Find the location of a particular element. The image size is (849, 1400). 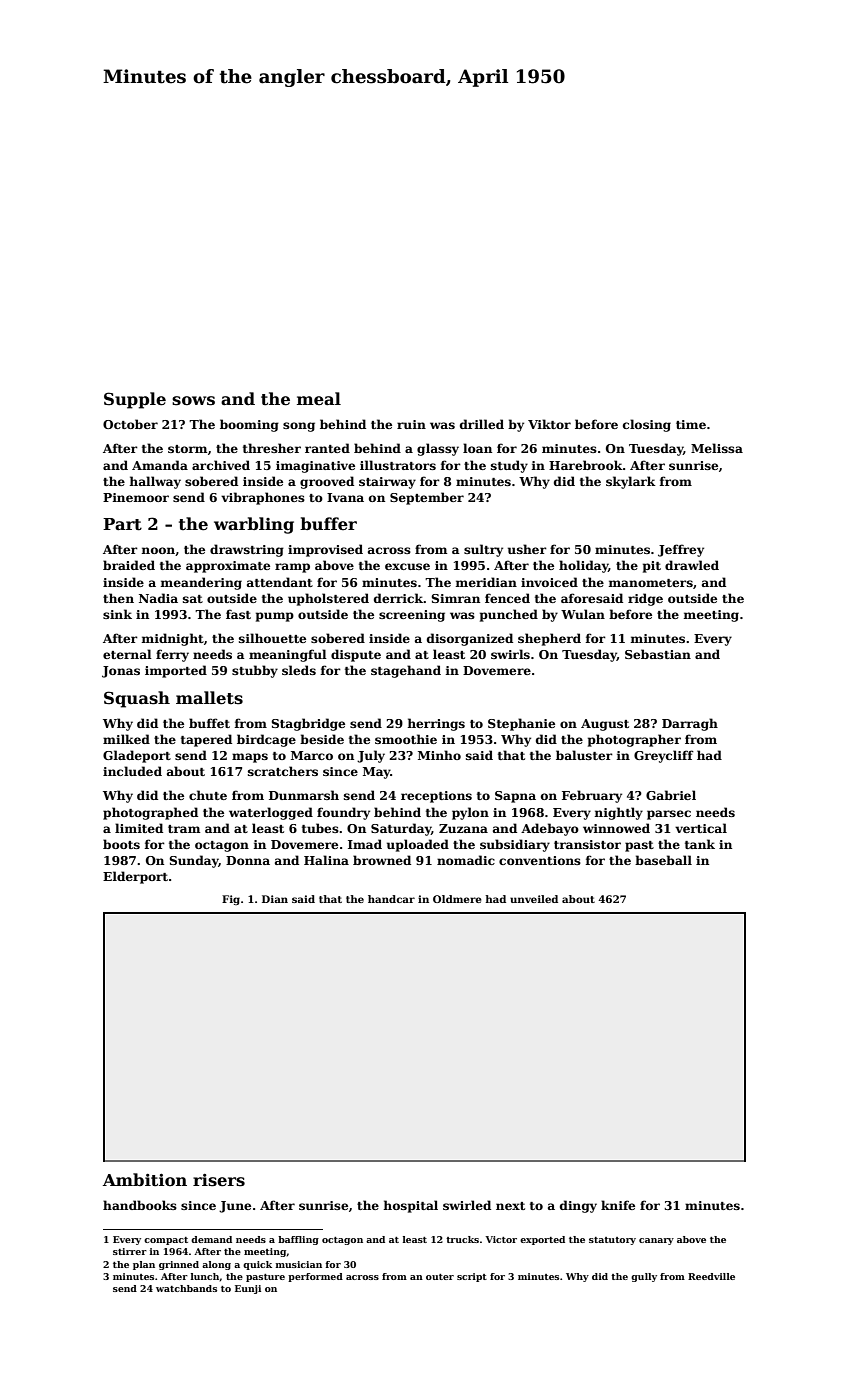

holiday is located at coordinates (583, 566).
